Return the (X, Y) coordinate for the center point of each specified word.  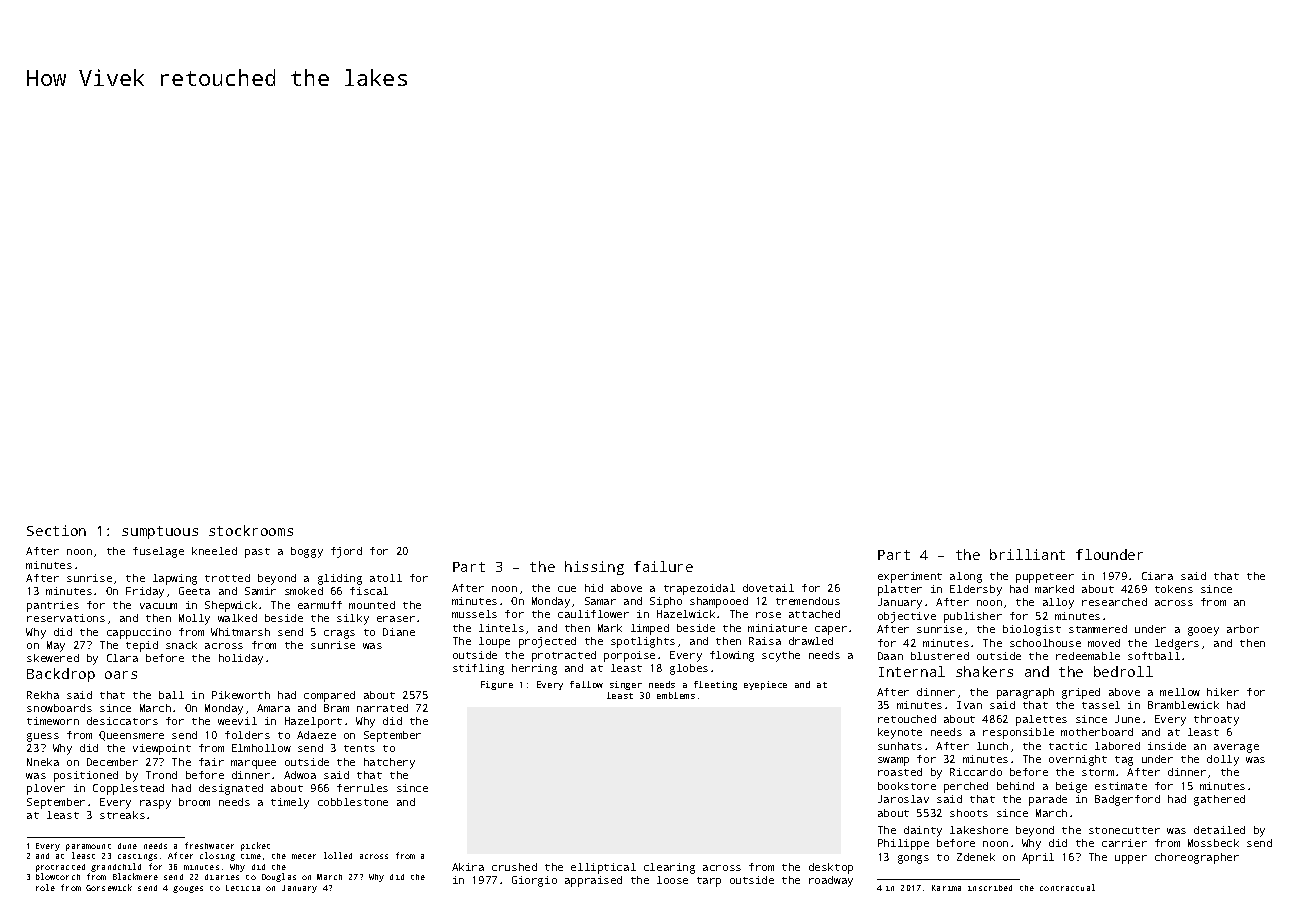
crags (339, 634)
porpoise (629, 656)
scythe (781, 656)
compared (329, 696)
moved (1104, 643)
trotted (227, 578)
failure (663, 566)
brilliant (1027, 554)
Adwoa (300, 775)
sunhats (900, 746)
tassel (1101, 705)
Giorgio (534, 881)
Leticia (243, 888)
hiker (1223, 692)
